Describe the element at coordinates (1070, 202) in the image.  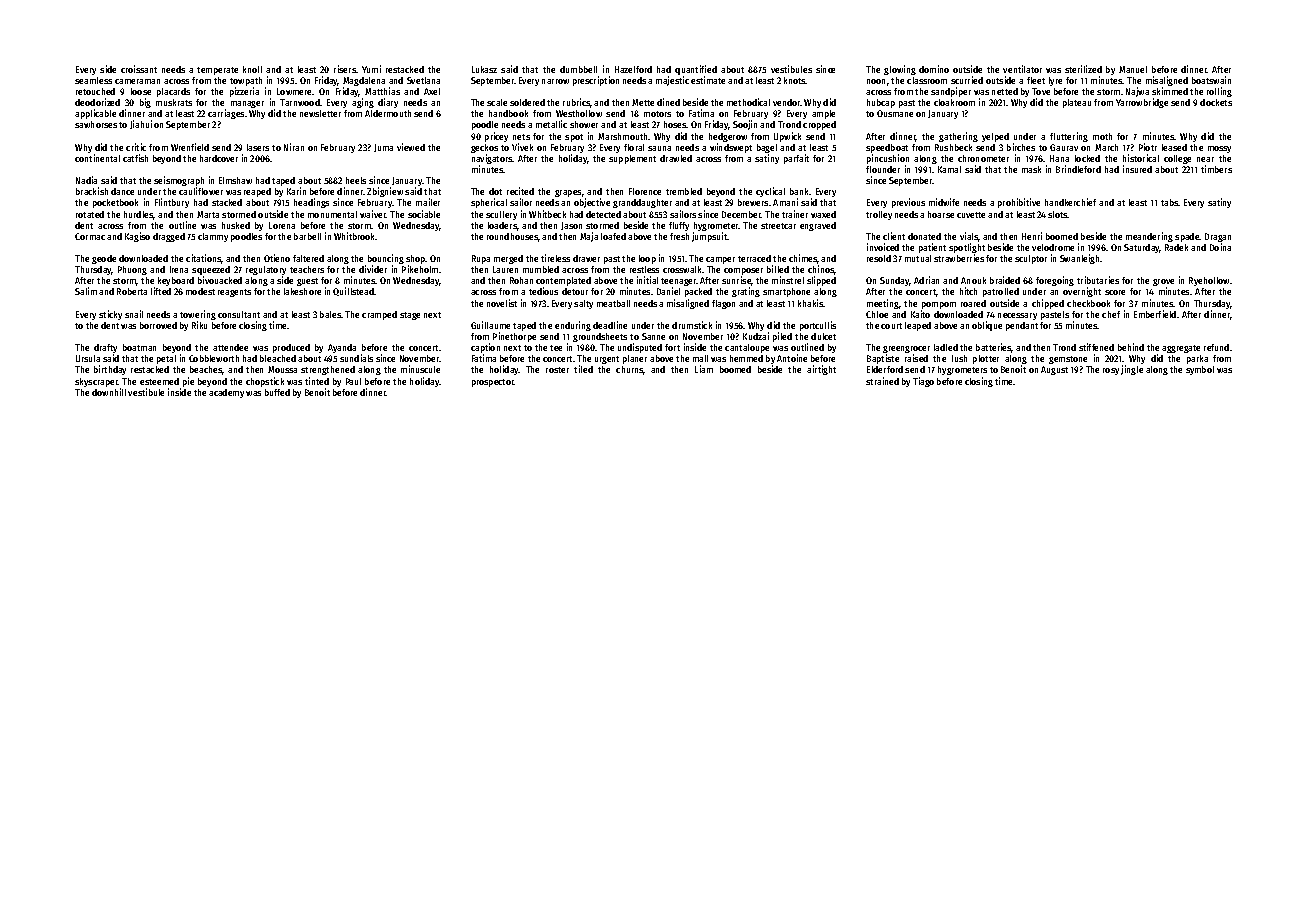
I see `handkerchief` at that location.
